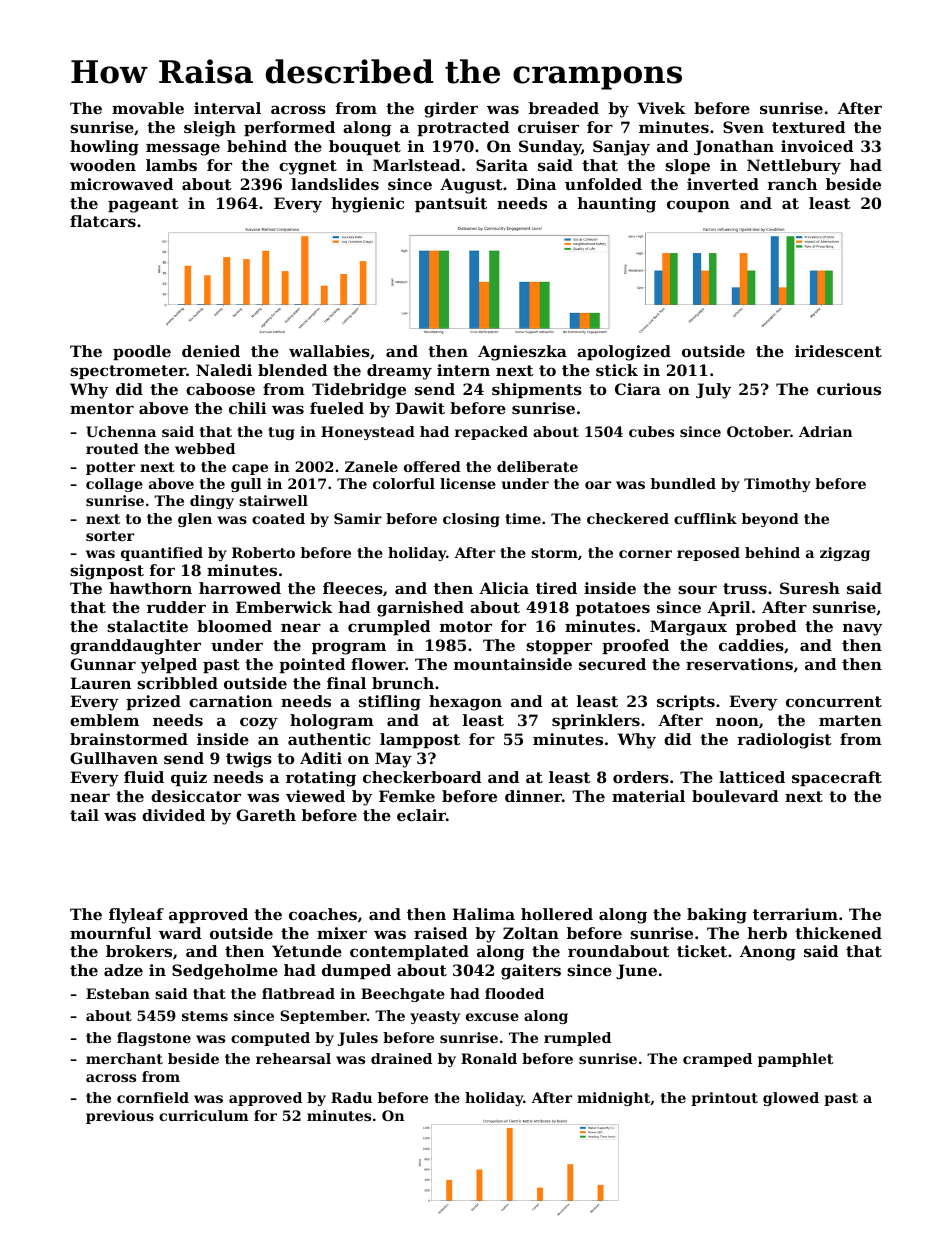  What do you see at coordinates (421, 815) in the image?
I see `eclair` at bounding box center [421, 815].
